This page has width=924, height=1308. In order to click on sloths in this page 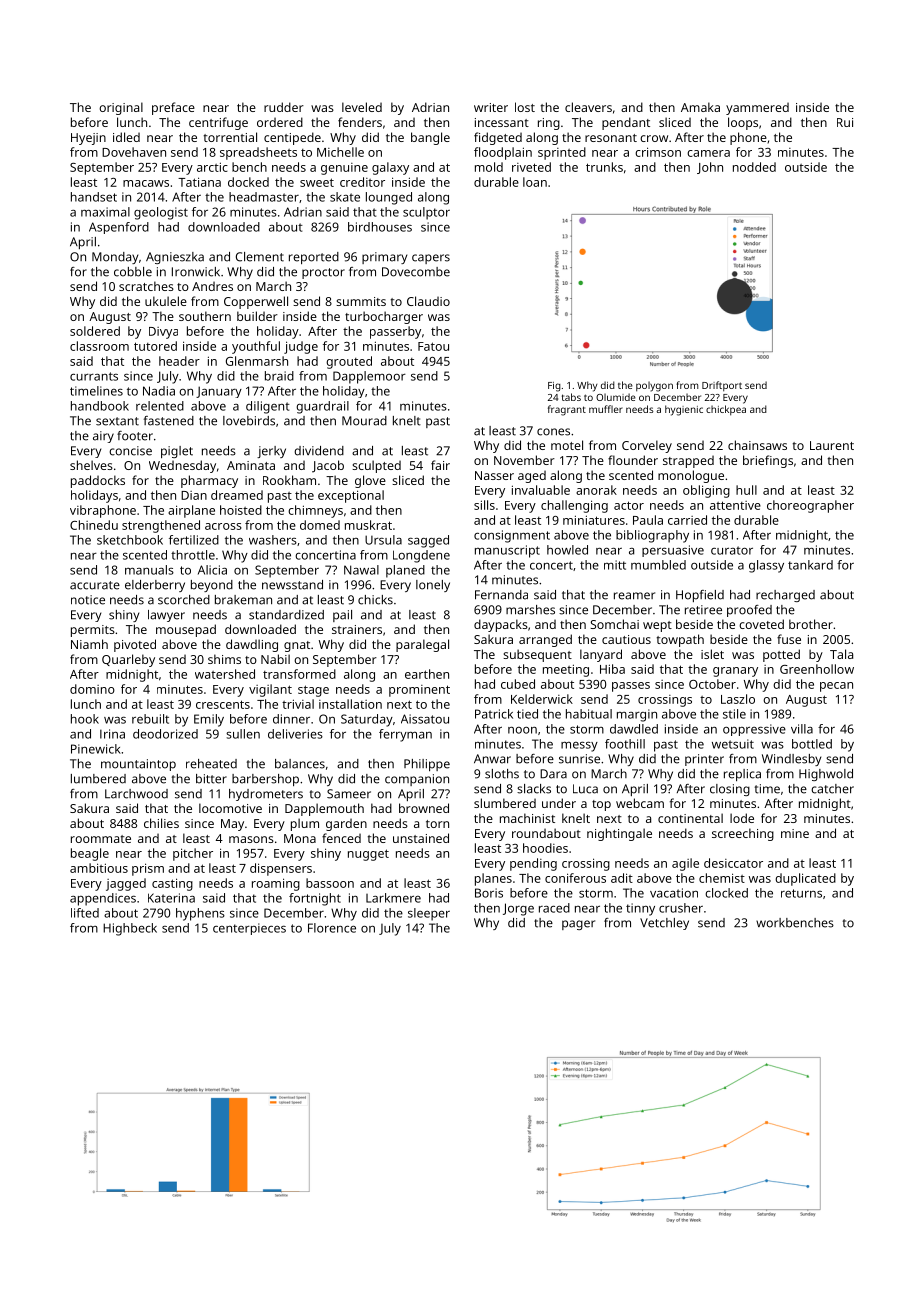, I will do `click(502, 774)`.
